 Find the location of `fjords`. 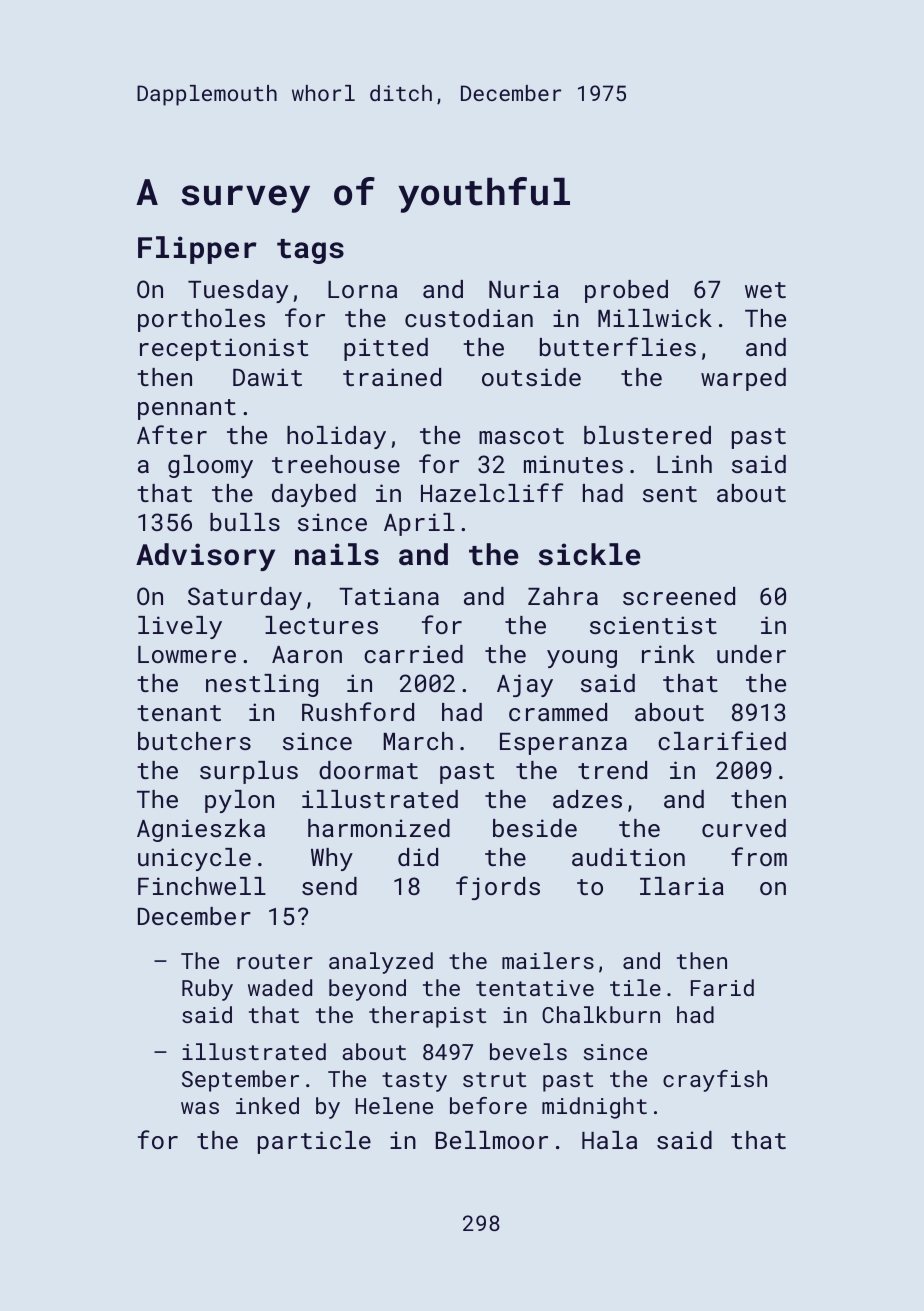

fjords is located at coordinates (498, 888).
